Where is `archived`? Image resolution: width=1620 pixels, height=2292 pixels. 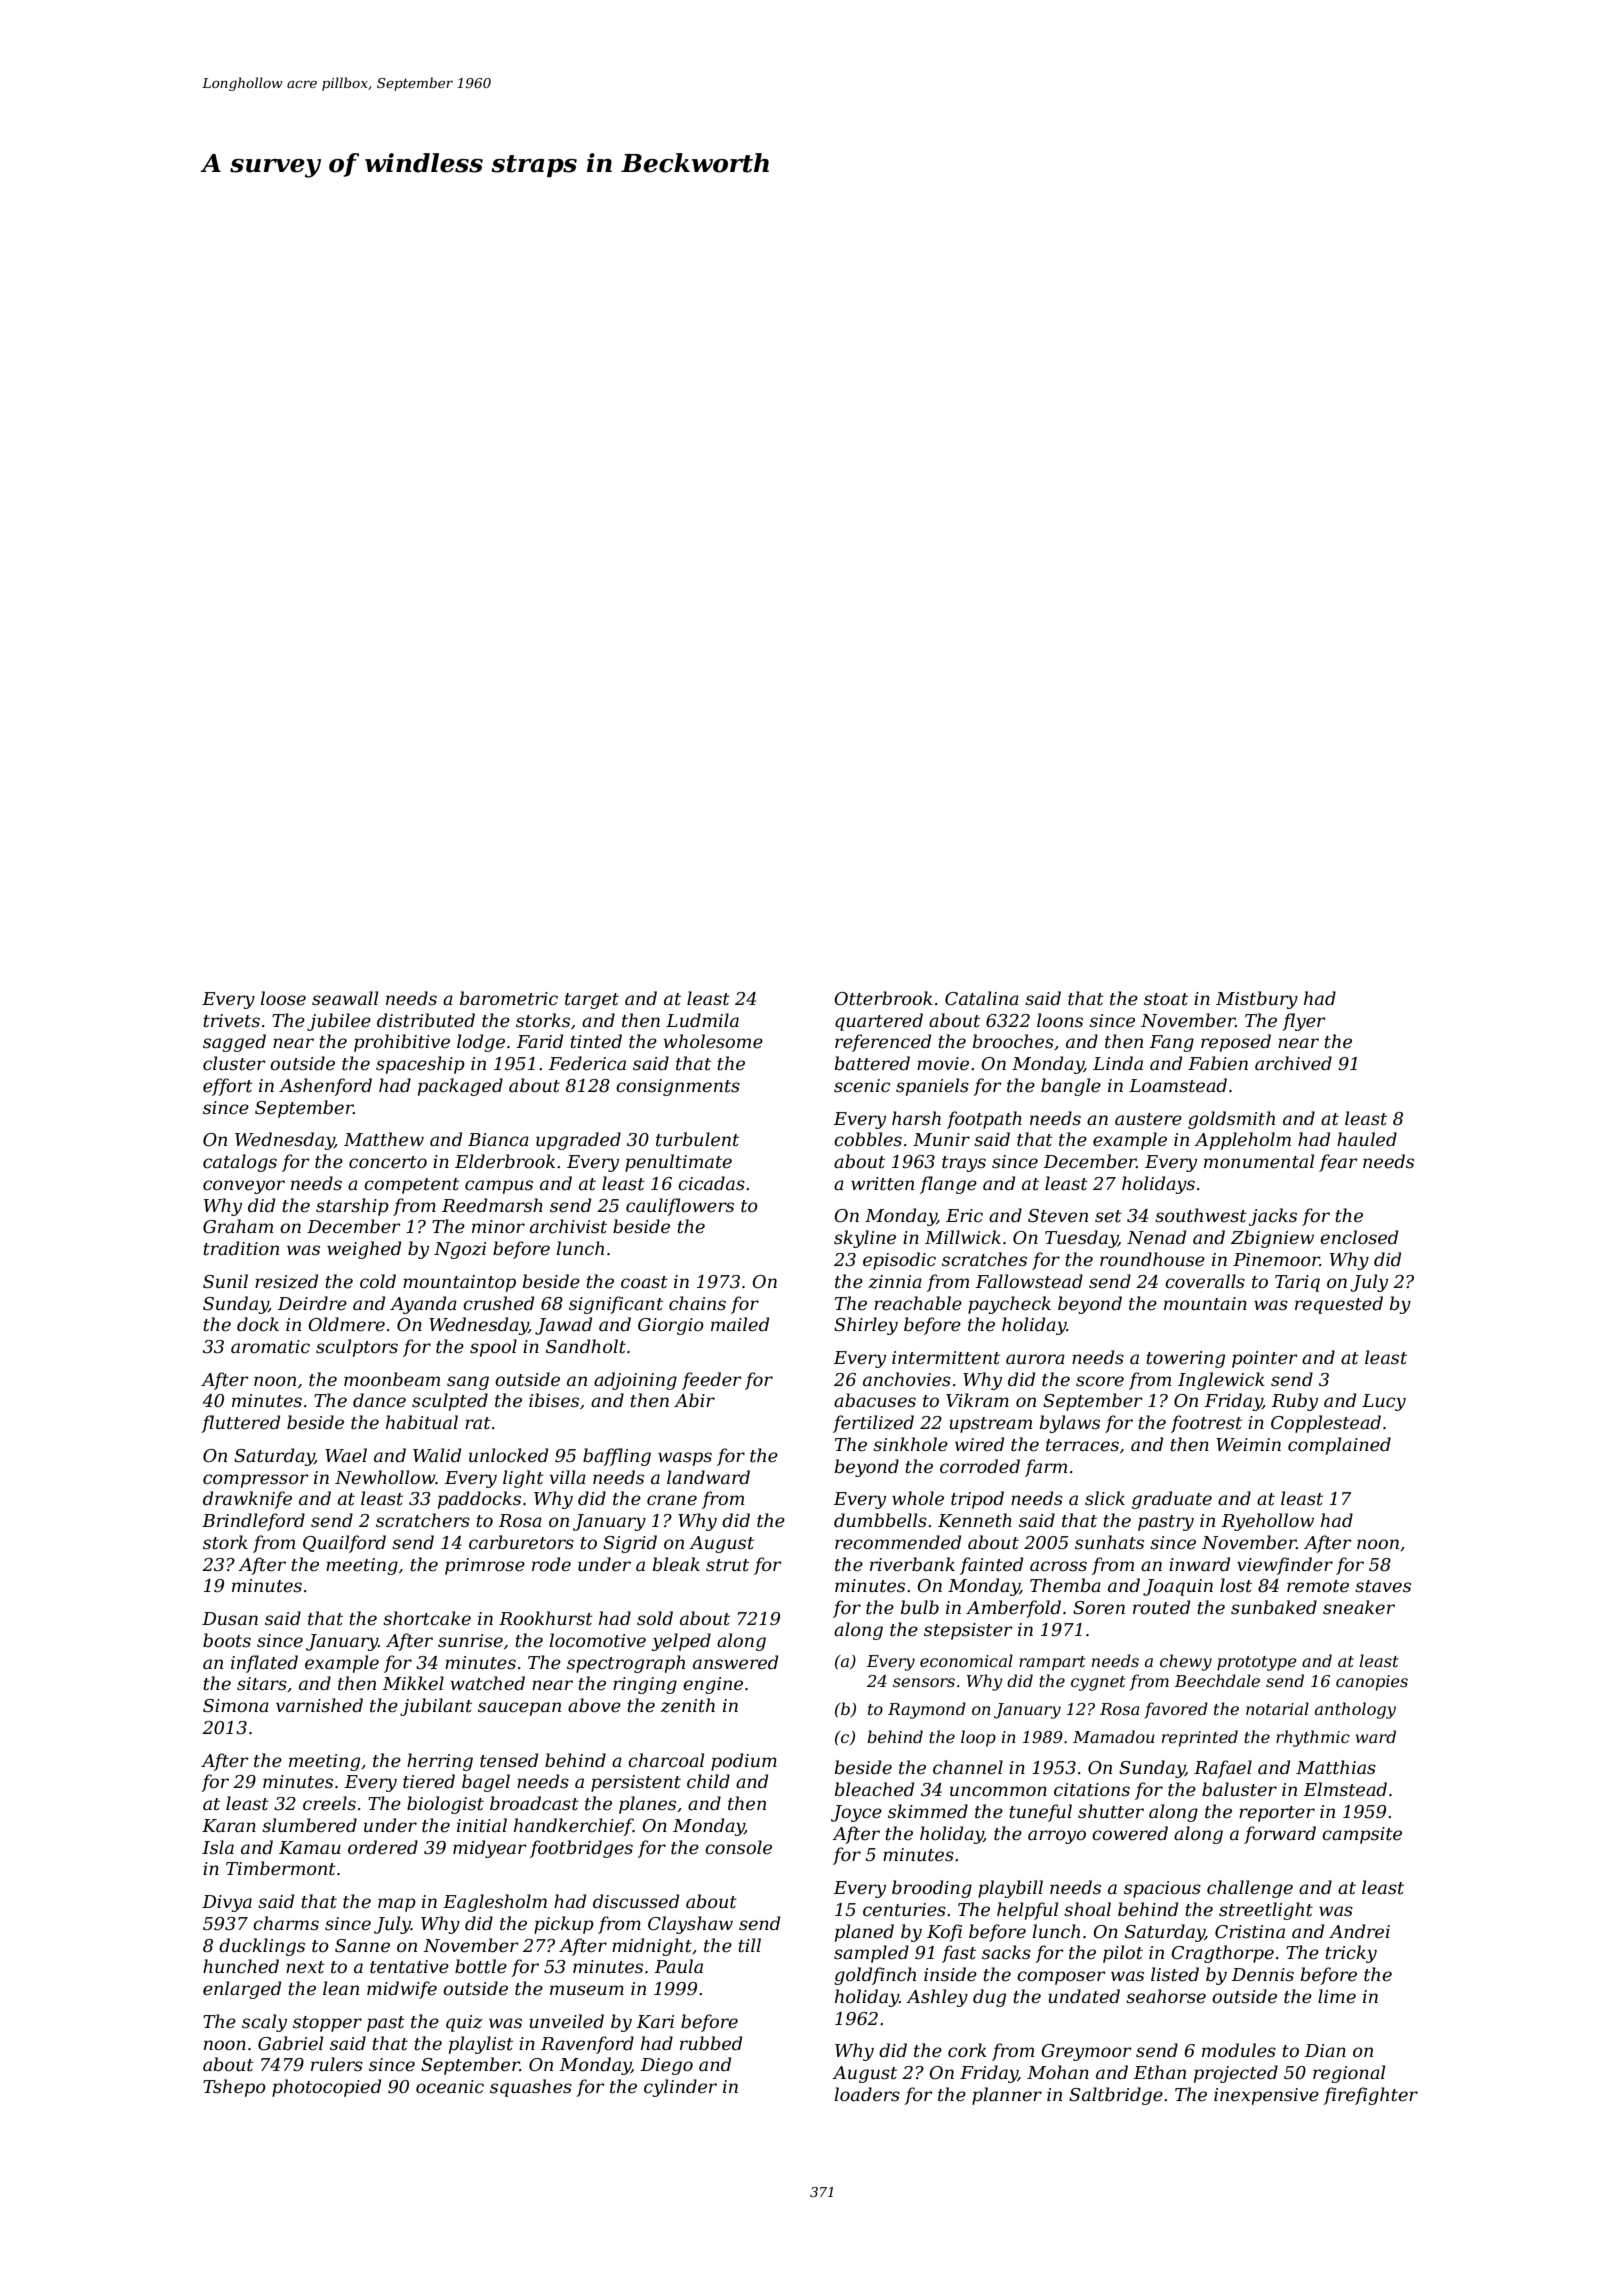 archived is located at coordinates (1293, 1063).
